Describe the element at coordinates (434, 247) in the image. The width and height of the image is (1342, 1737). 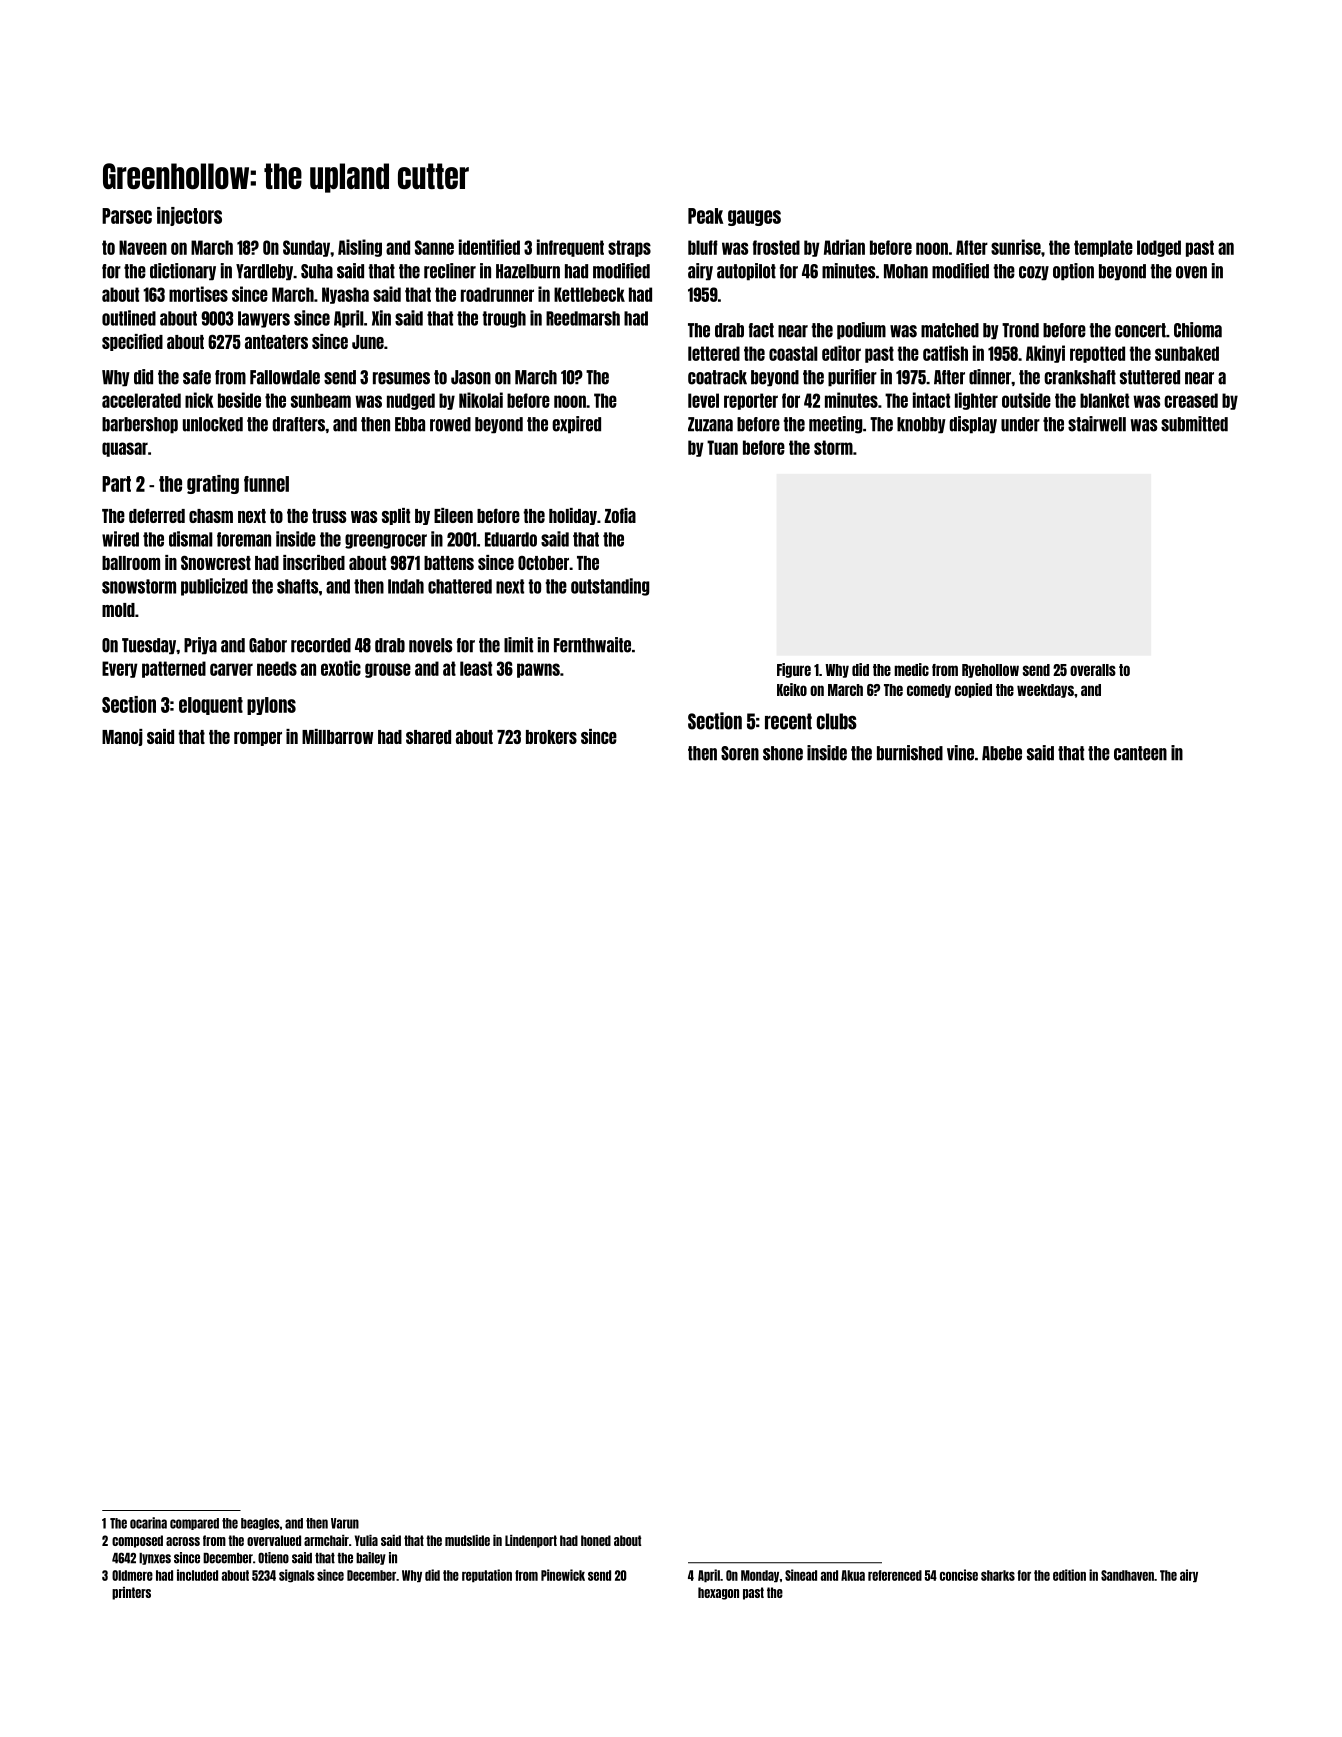
I see `Sanne` at that location.
